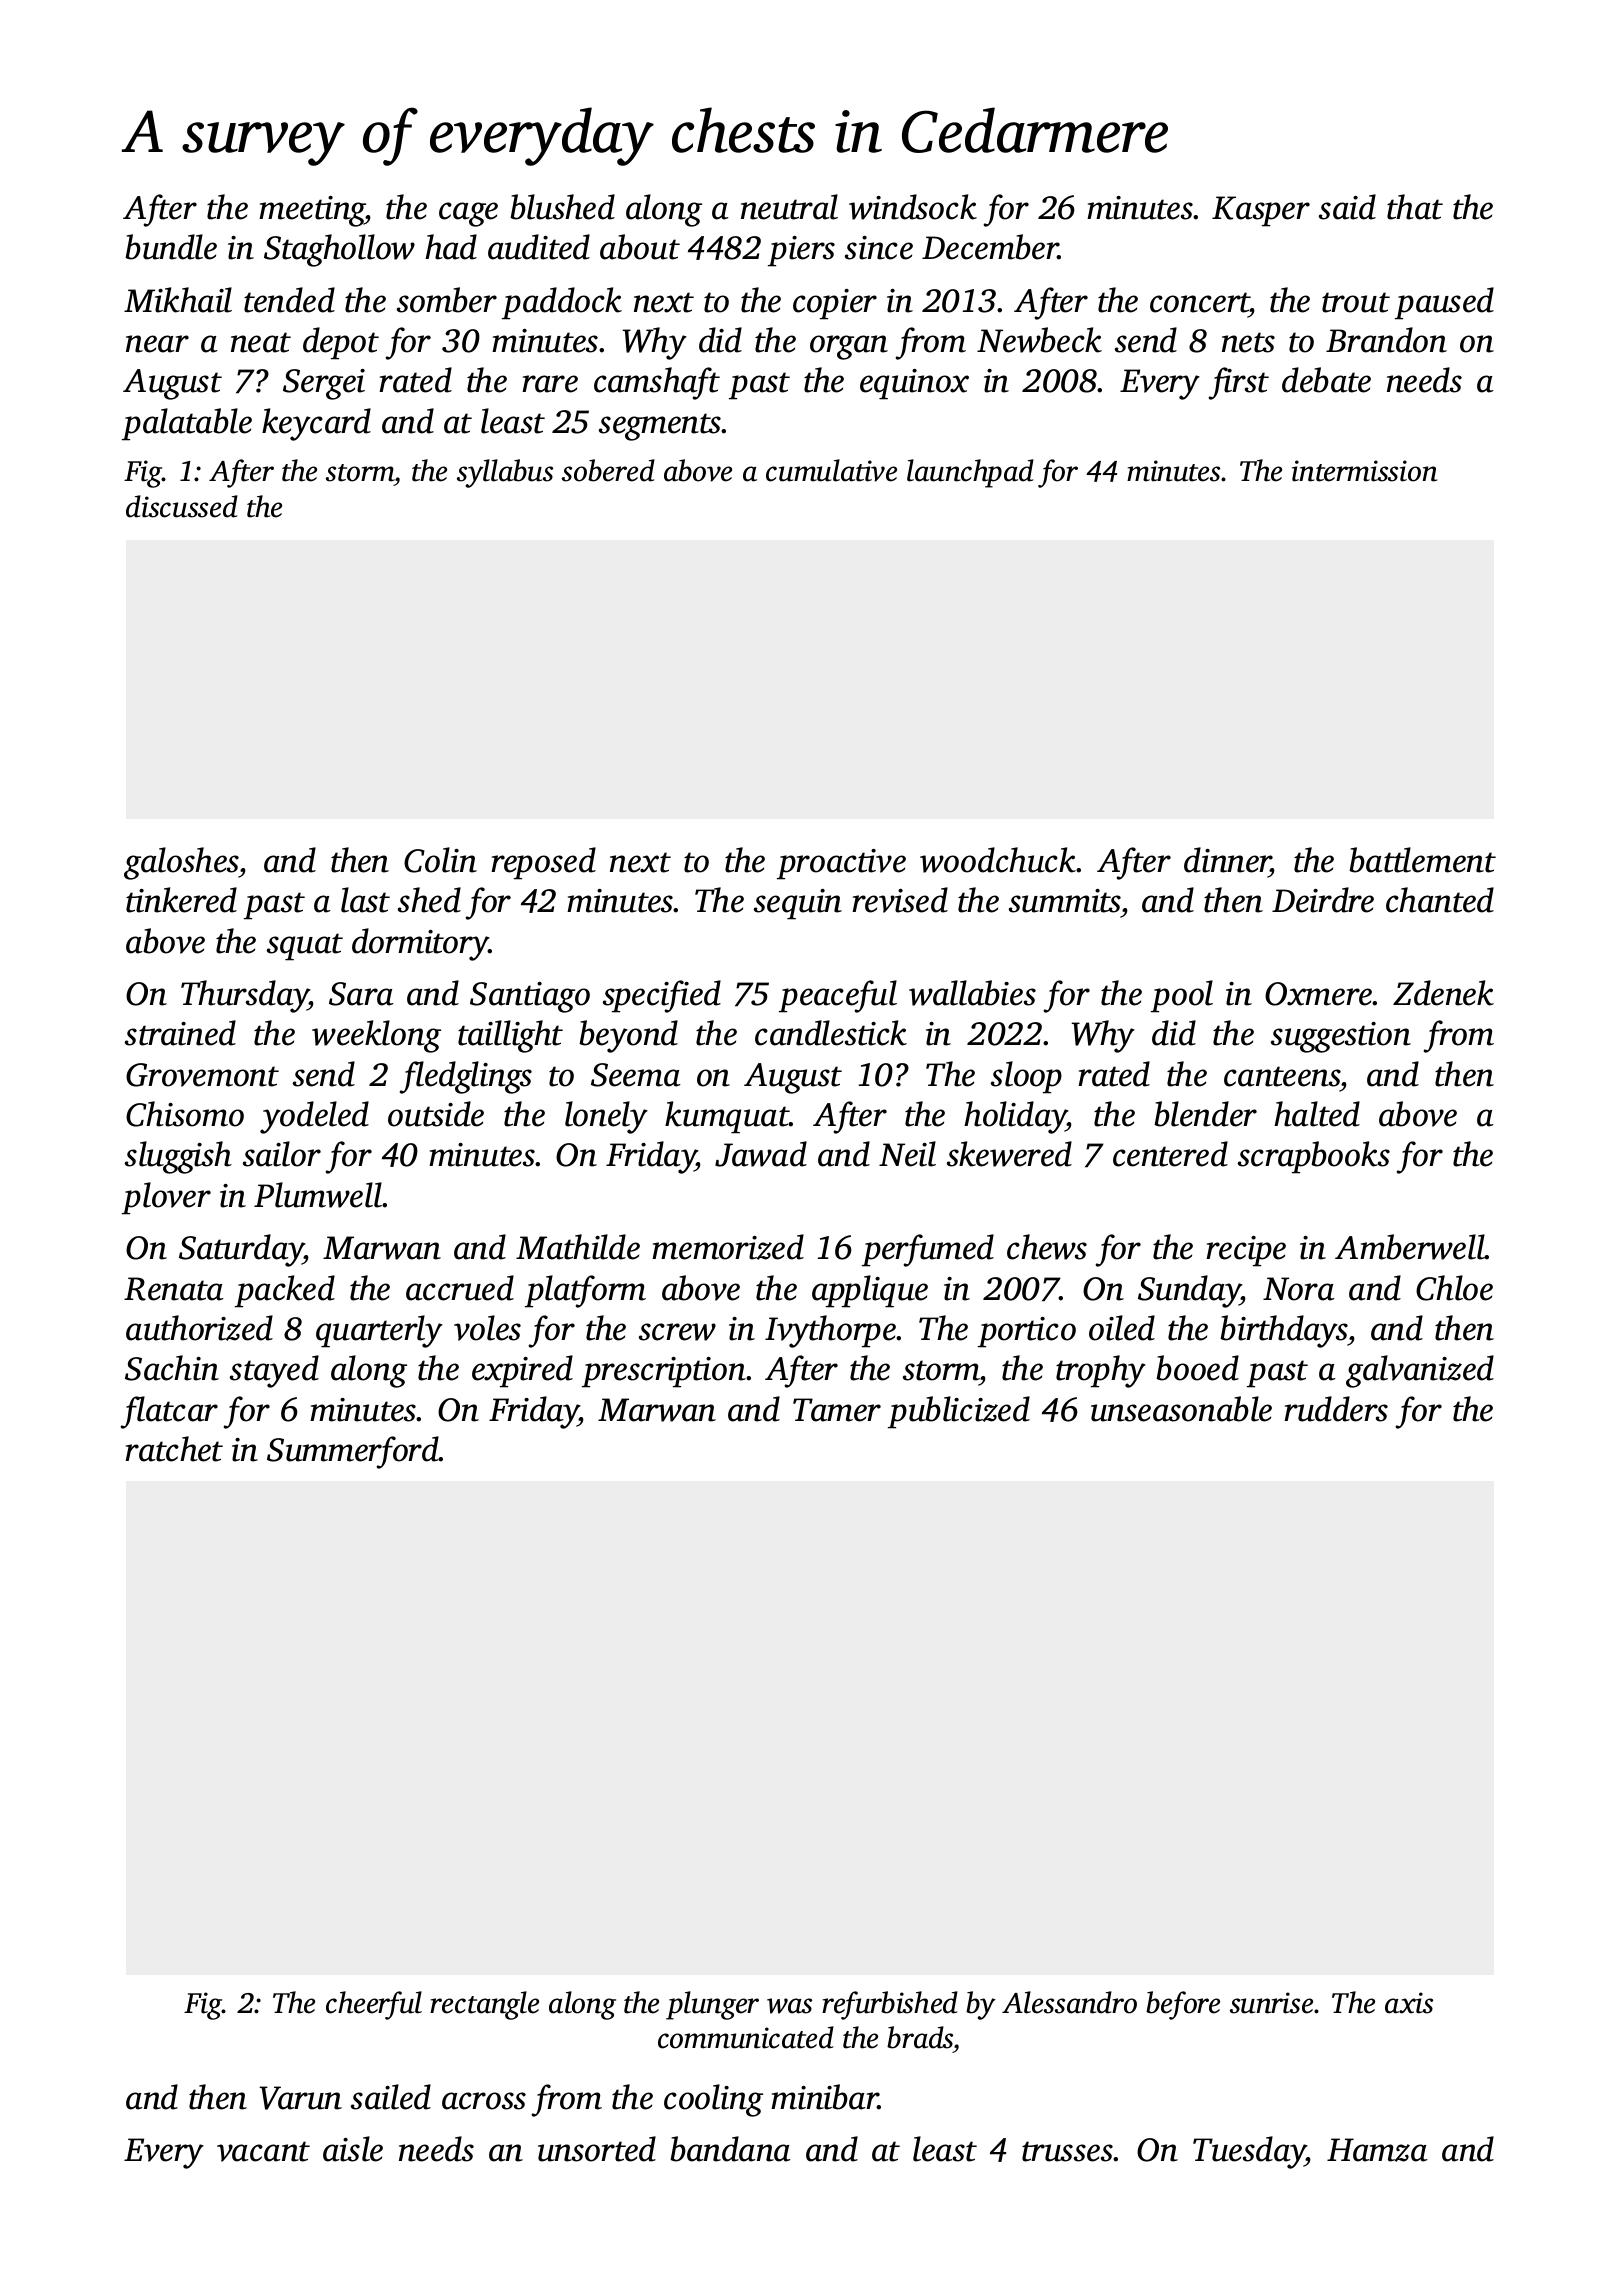 This screenshot has height=2292, width=1620. What do you see at coordinates (353, 1452) in the screenshot?
I see `Summerford` at bounding box center [353, 1452].
